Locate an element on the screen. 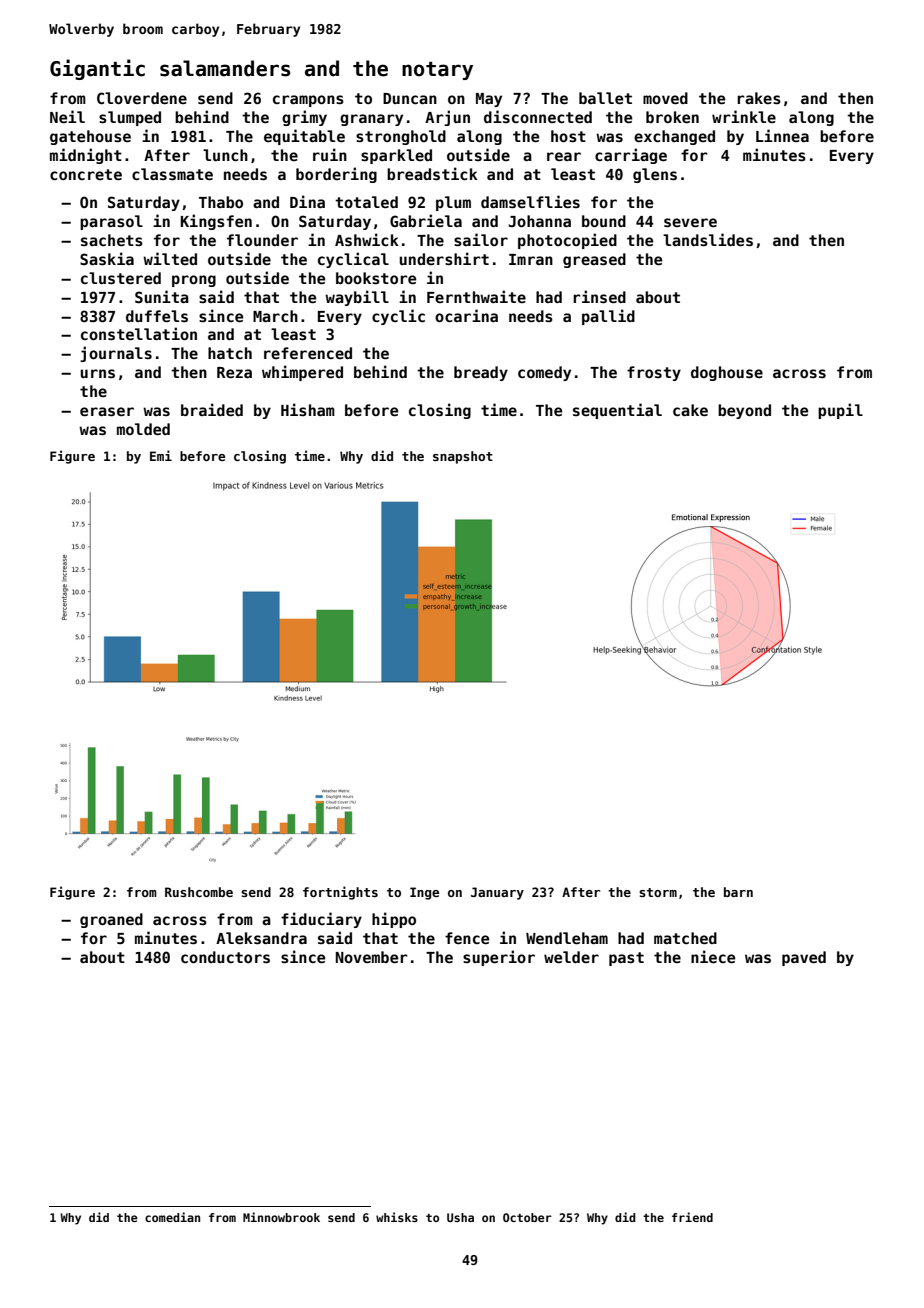 The width and height of the screenshot is (924, 1308). cake is located at coordinates (690, 410).
